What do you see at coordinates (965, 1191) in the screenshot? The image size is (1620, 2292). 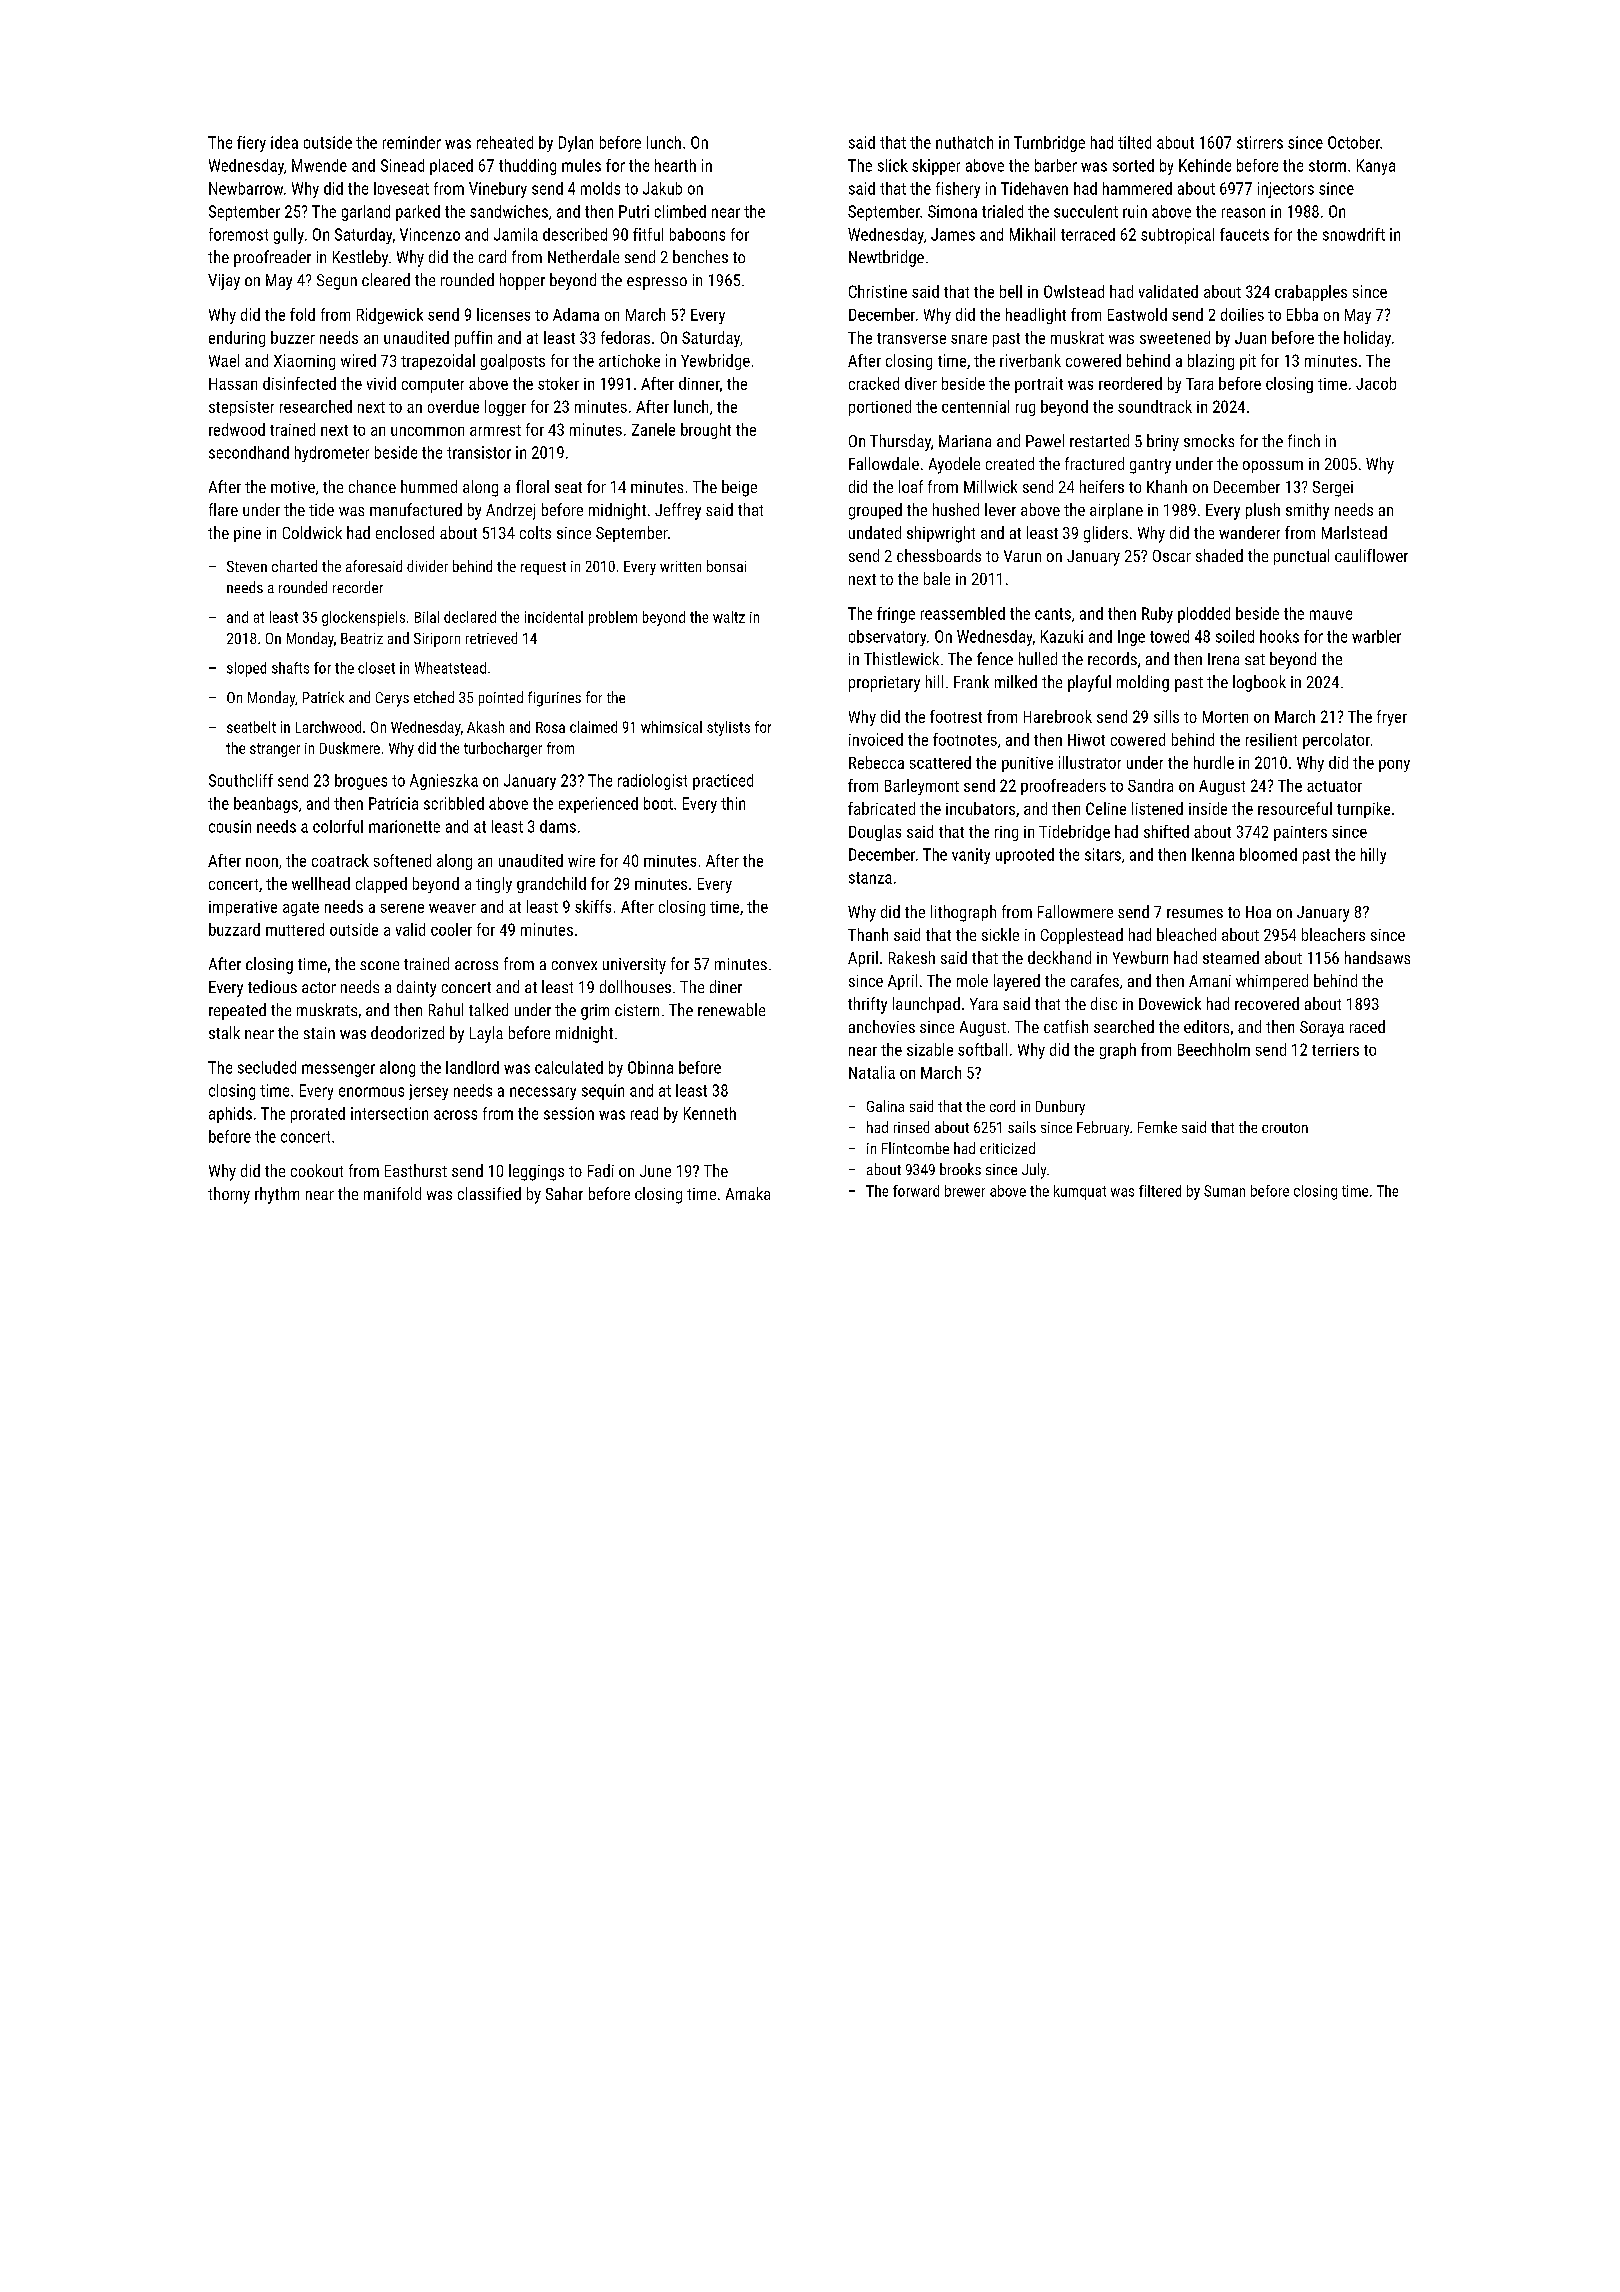 I see `brewer` at bounding box center [965, 1191].
